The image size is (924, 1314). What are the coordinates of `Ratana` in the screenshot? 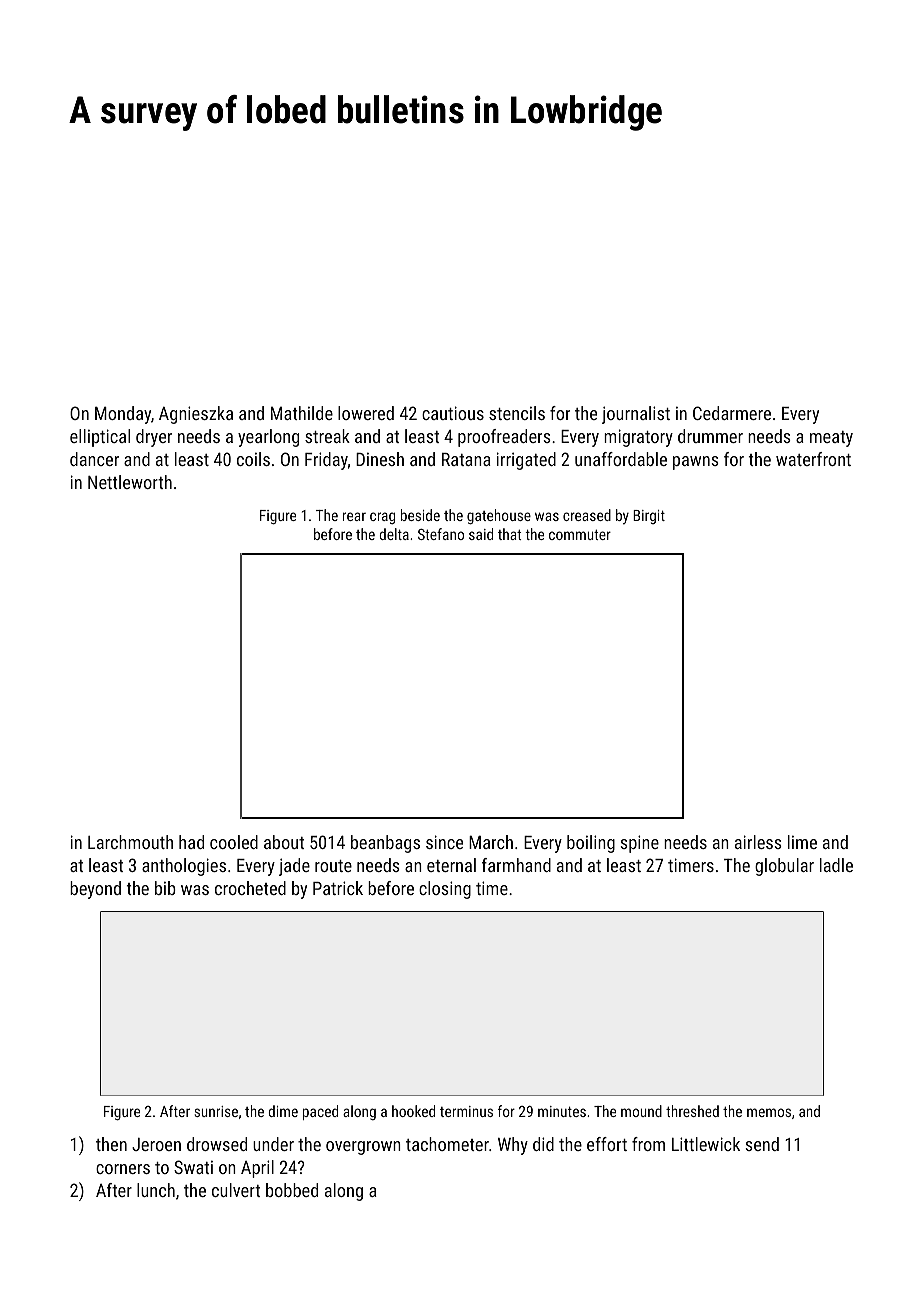 It's located at (466, 459).
